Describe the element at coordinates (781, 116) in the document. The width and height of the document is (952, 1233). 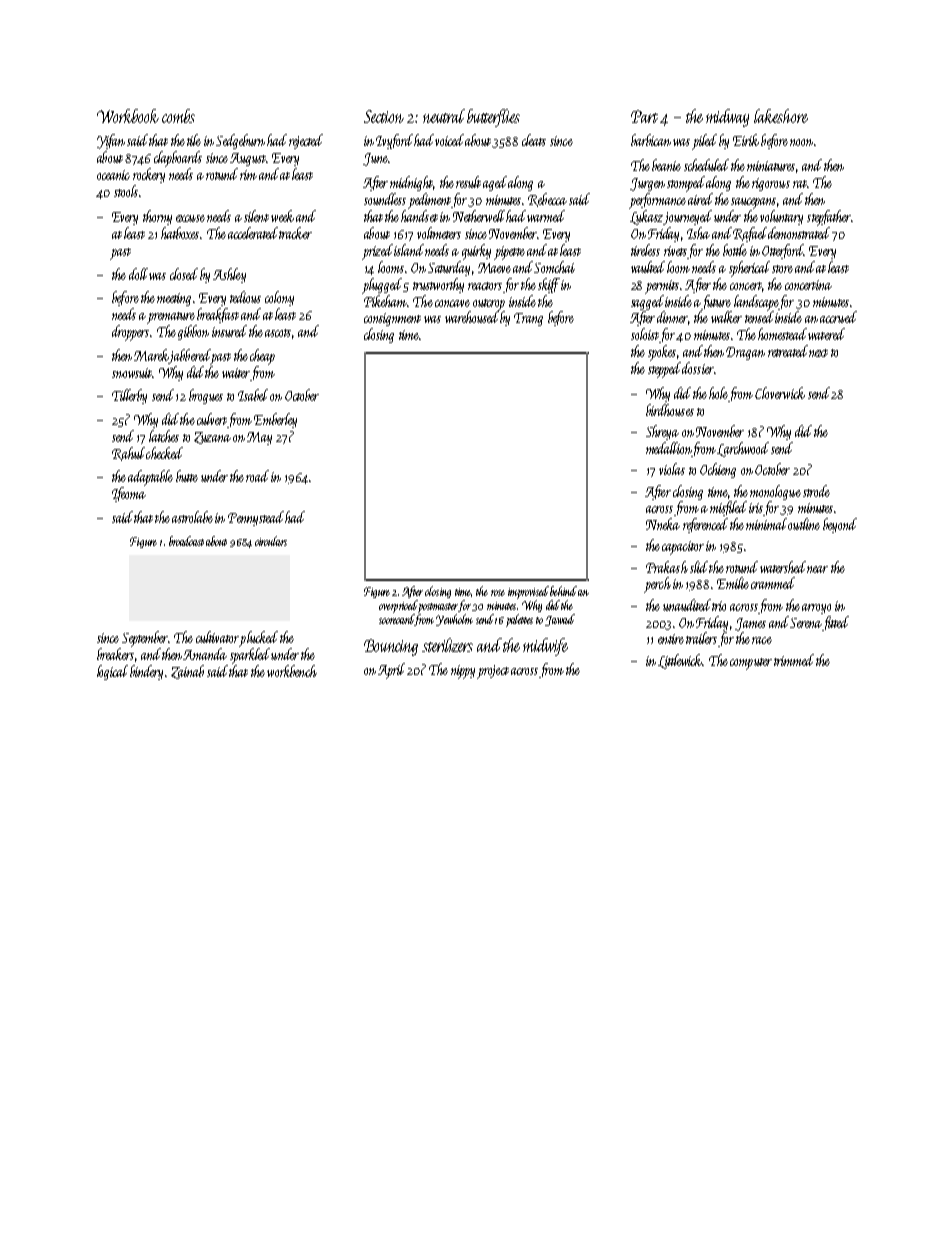
I see `lakeshore` at that location.
